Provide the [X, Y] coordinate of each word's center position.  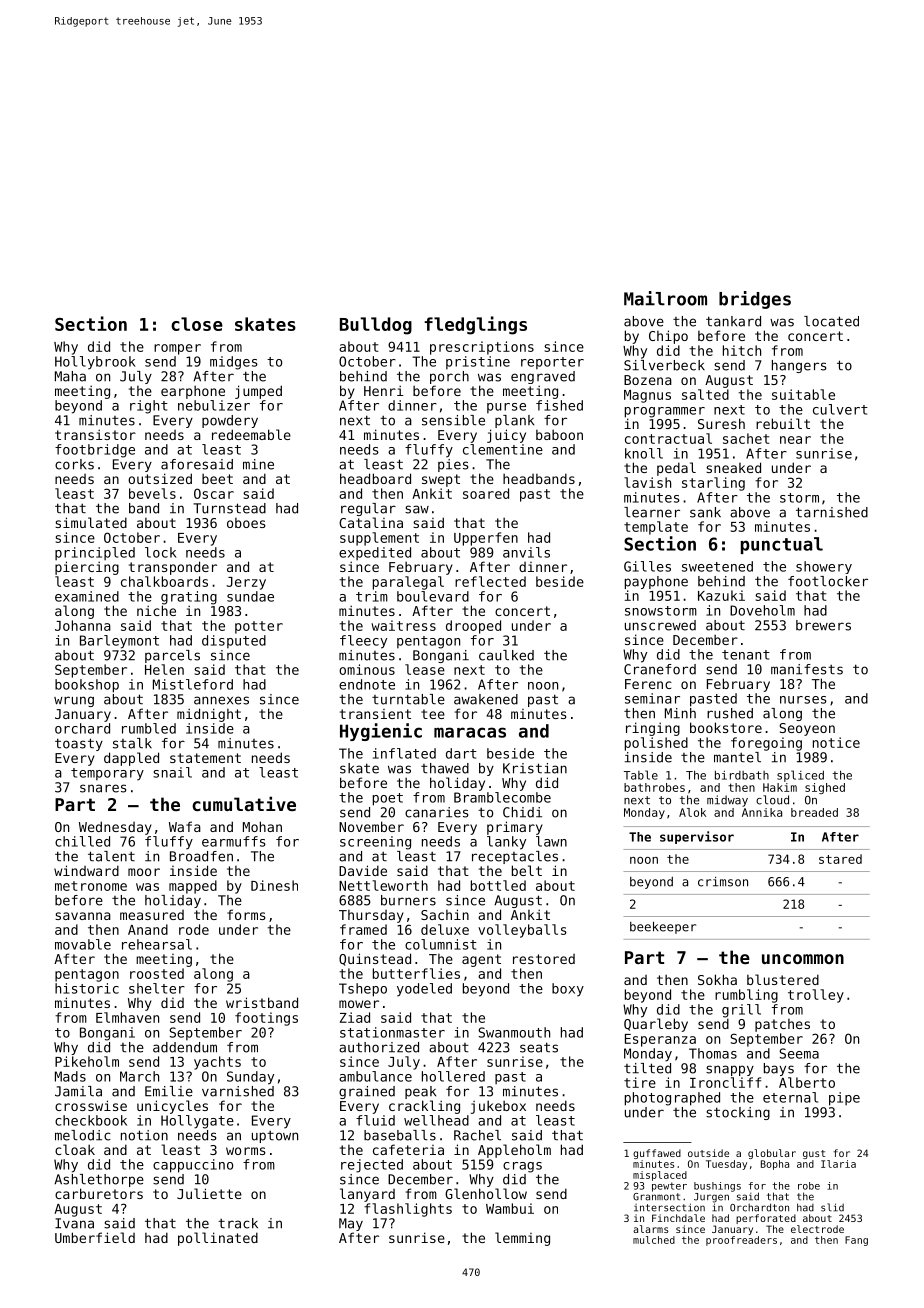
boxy [568, 990]
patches [782, 1025]
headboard [375, 478]
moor [144, 872]
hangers [799, 366]
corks [74, 464]
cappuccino [193, 1166]
